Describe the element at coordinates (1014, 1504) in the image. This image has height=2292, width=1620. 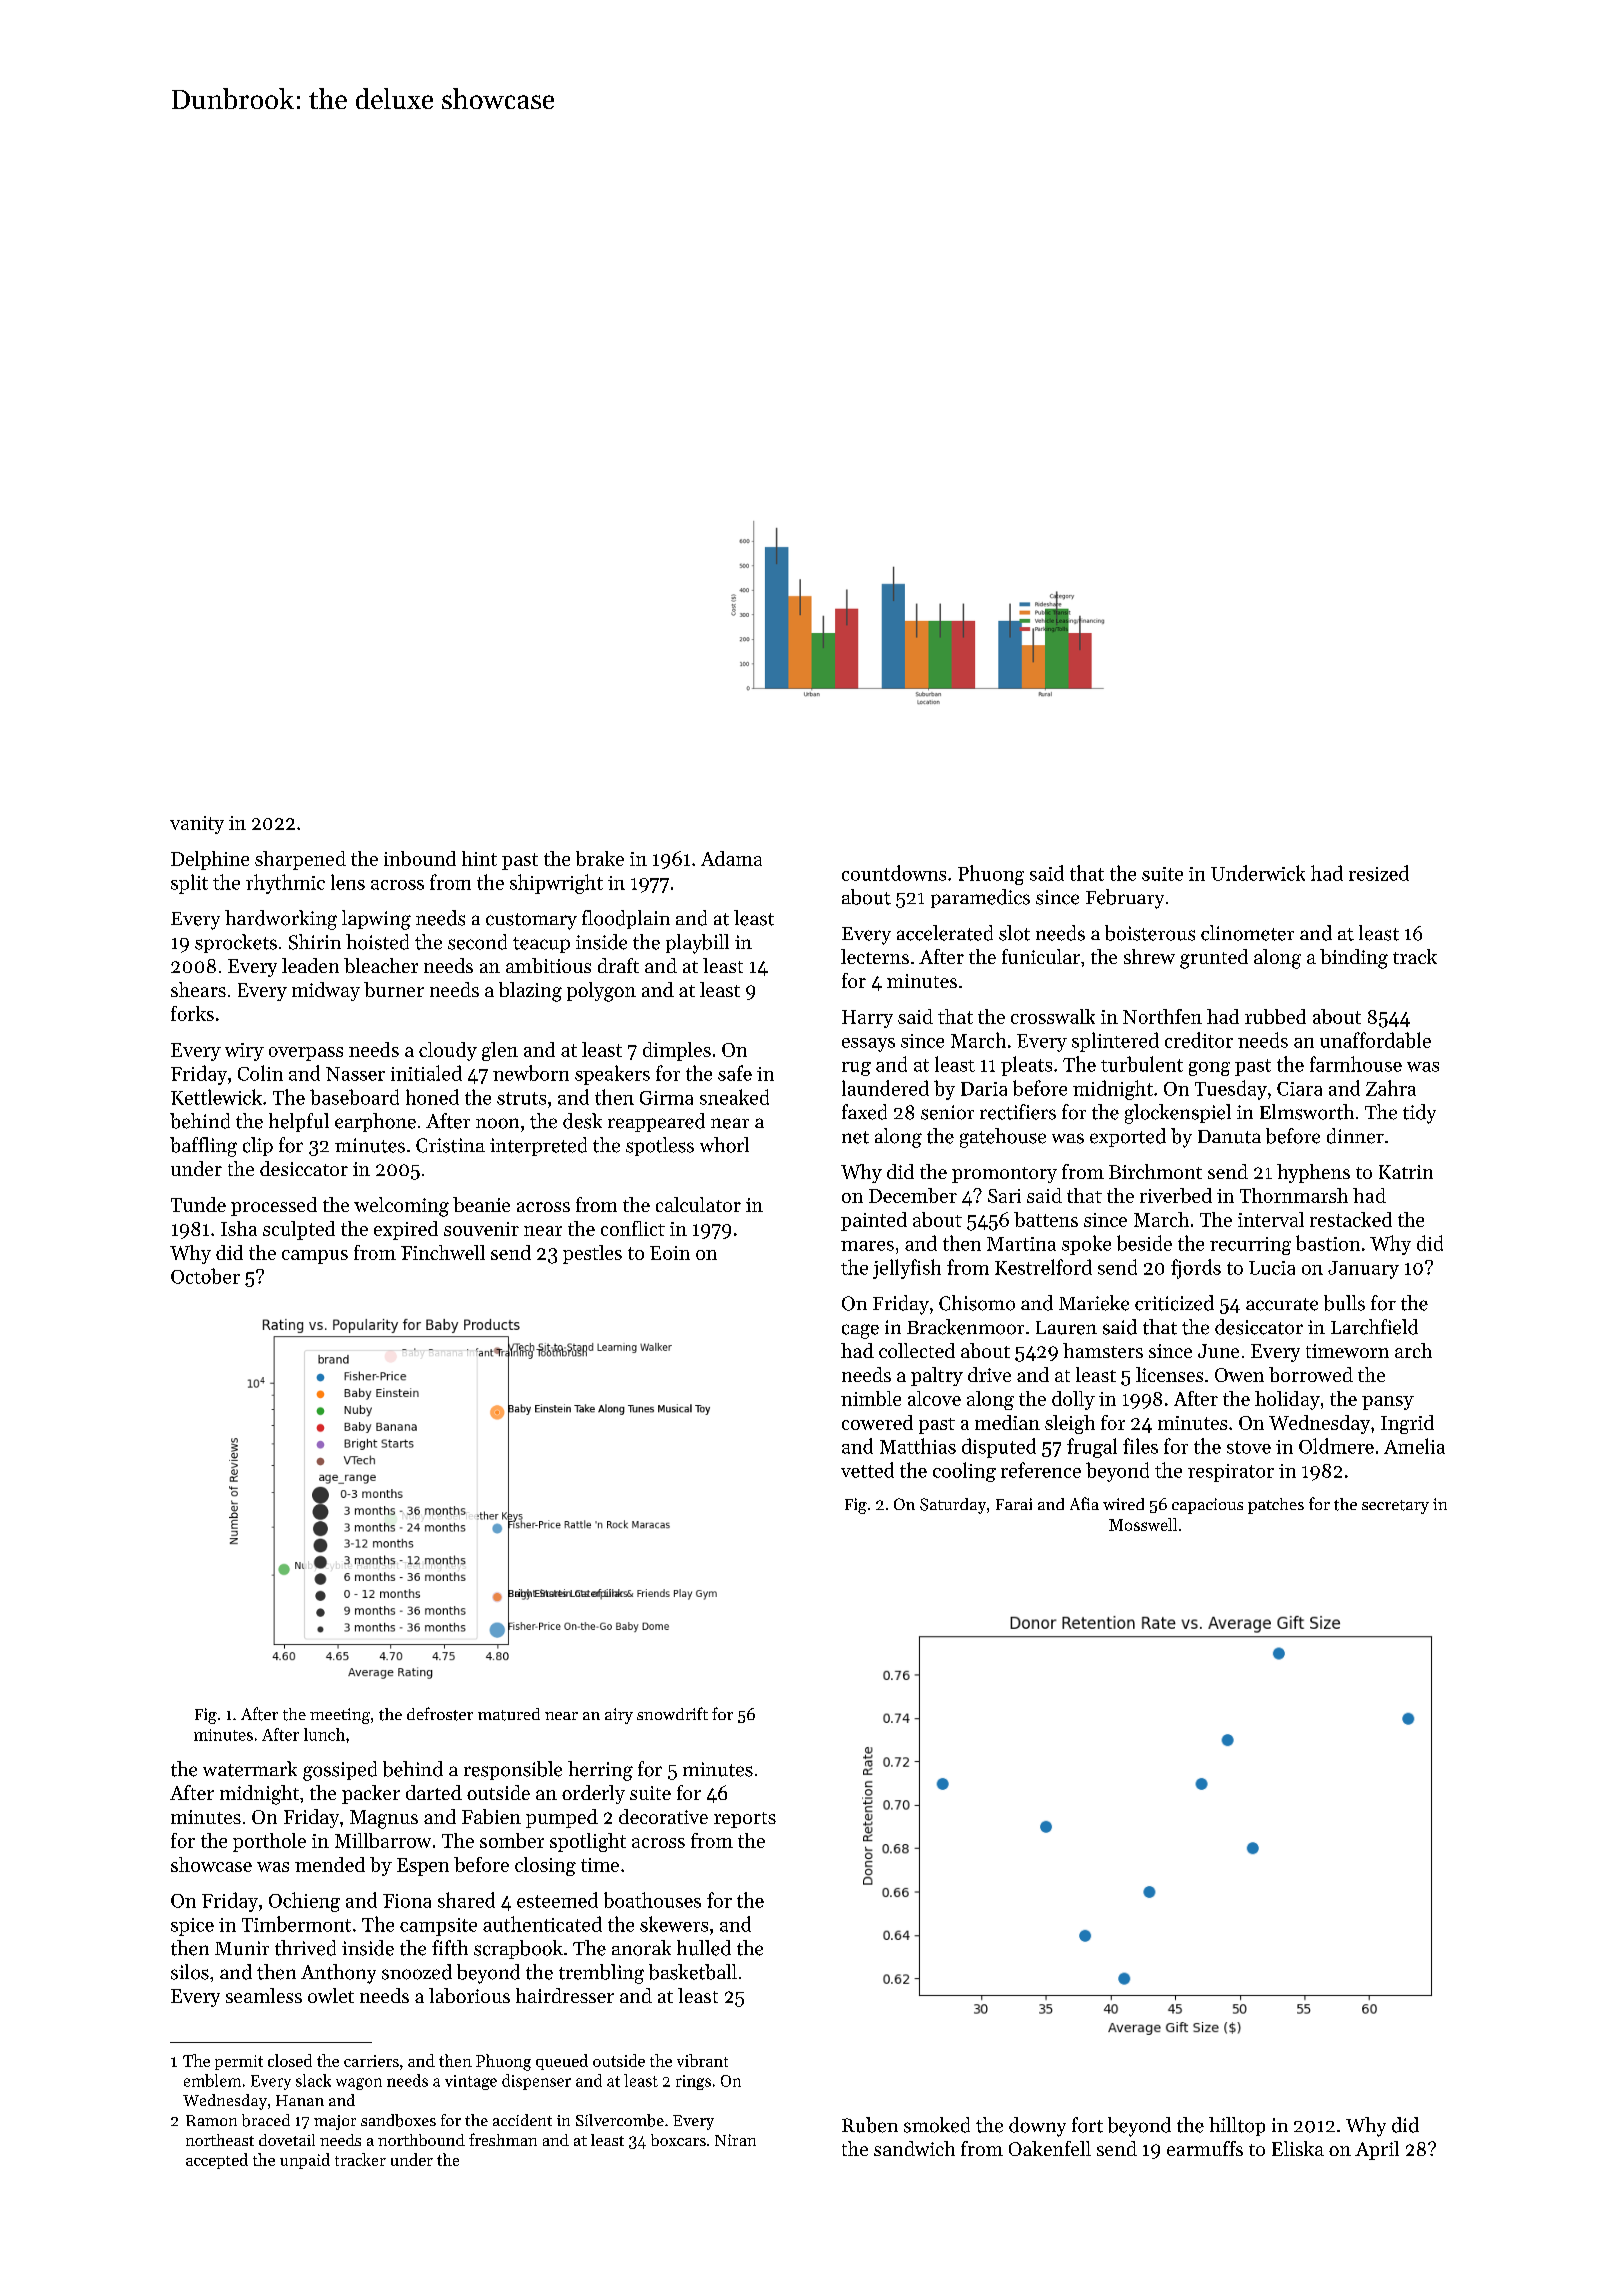
I see `Farai` at that location.
